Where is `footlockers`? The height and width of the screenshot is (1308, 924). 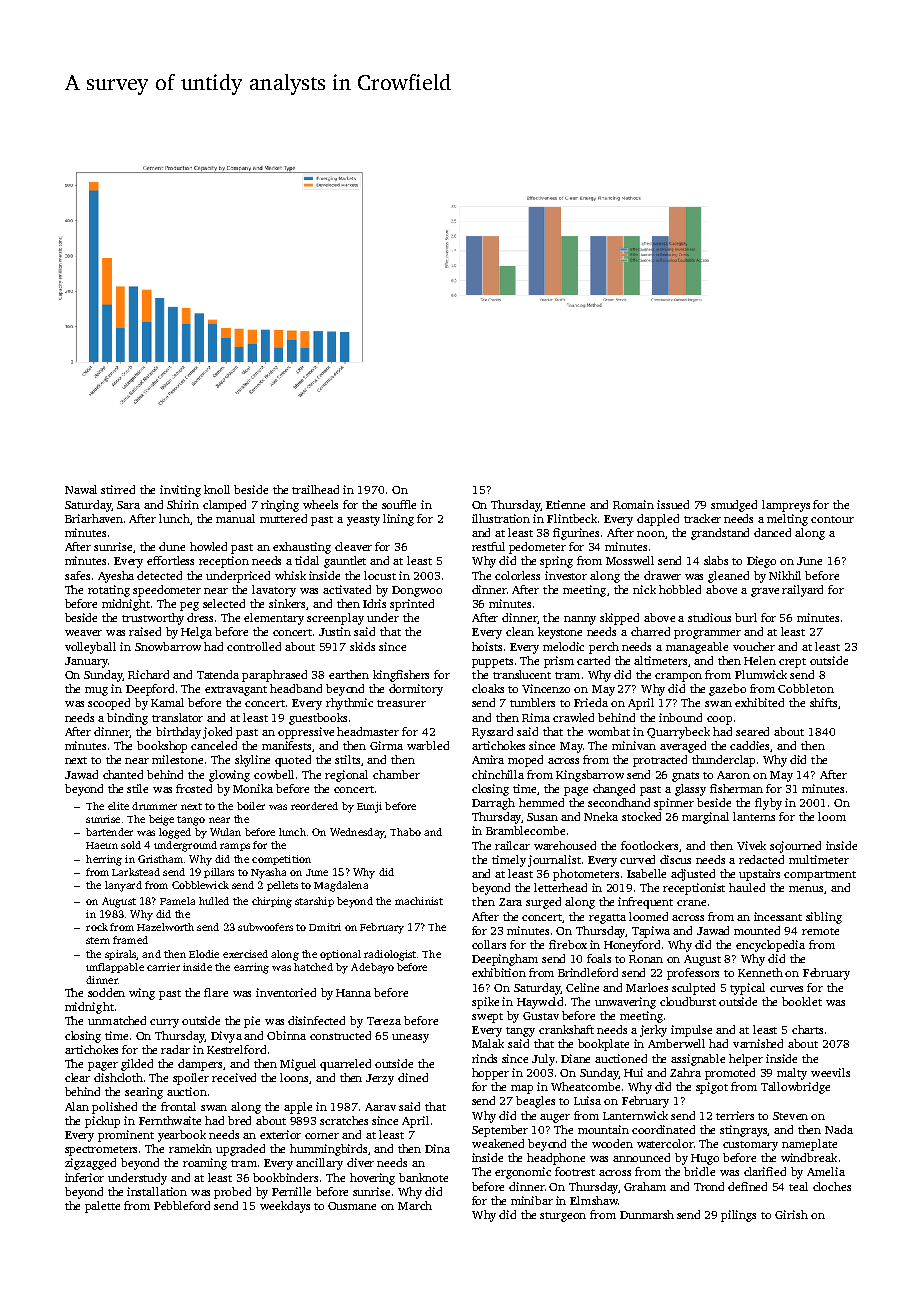
footlockers is located at coordinates (650, 846).
